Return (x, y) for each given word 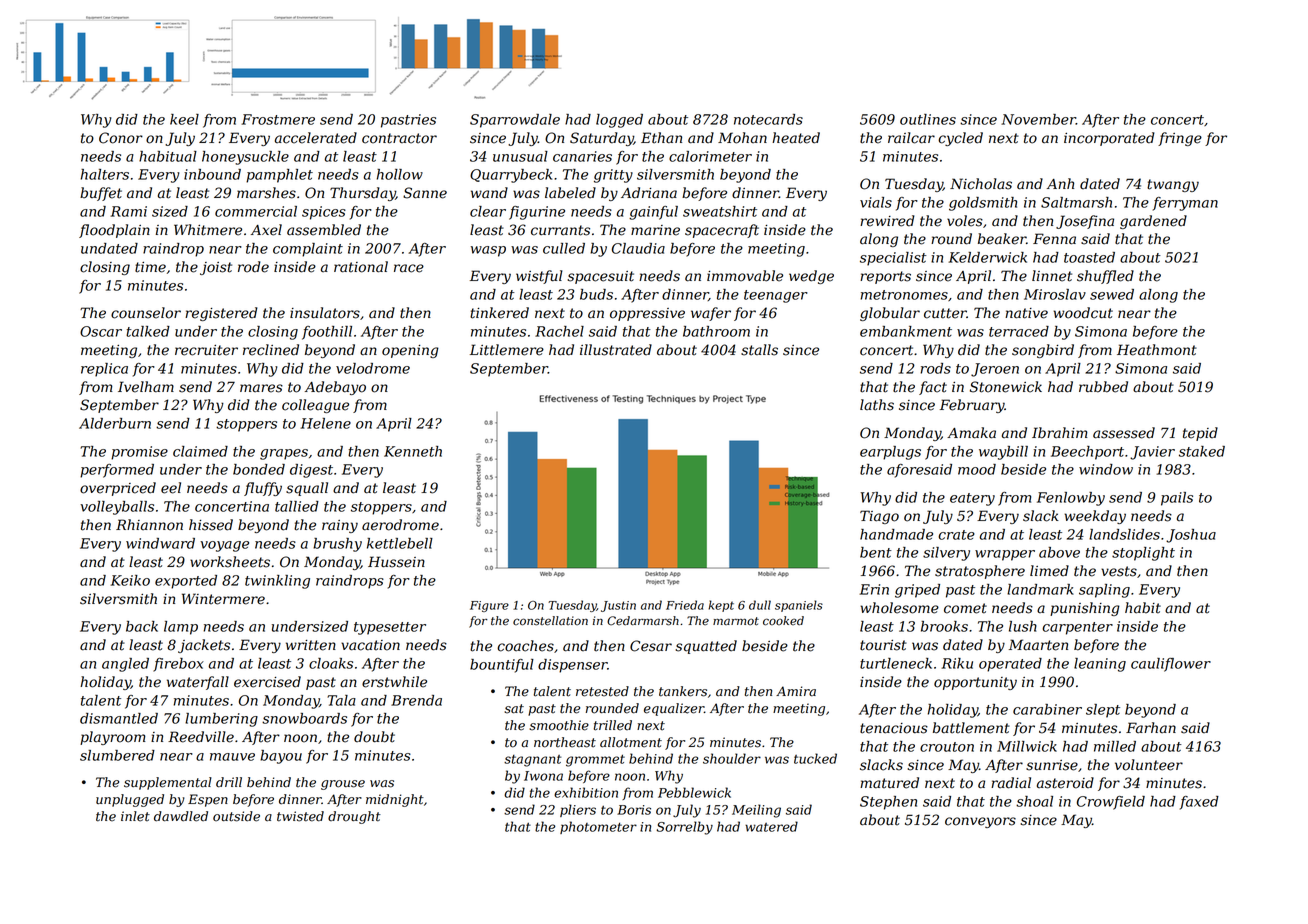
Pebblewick (694, 792)
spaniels (799, 606)
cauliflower (1171, 665)
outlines (928, 119)
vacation (370, 645)
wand (489, 193)
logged (619, 121)
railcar (911, 138)
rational (361, 267)
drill (229, 782)
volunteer (1149, 765)
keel (184, 119)
